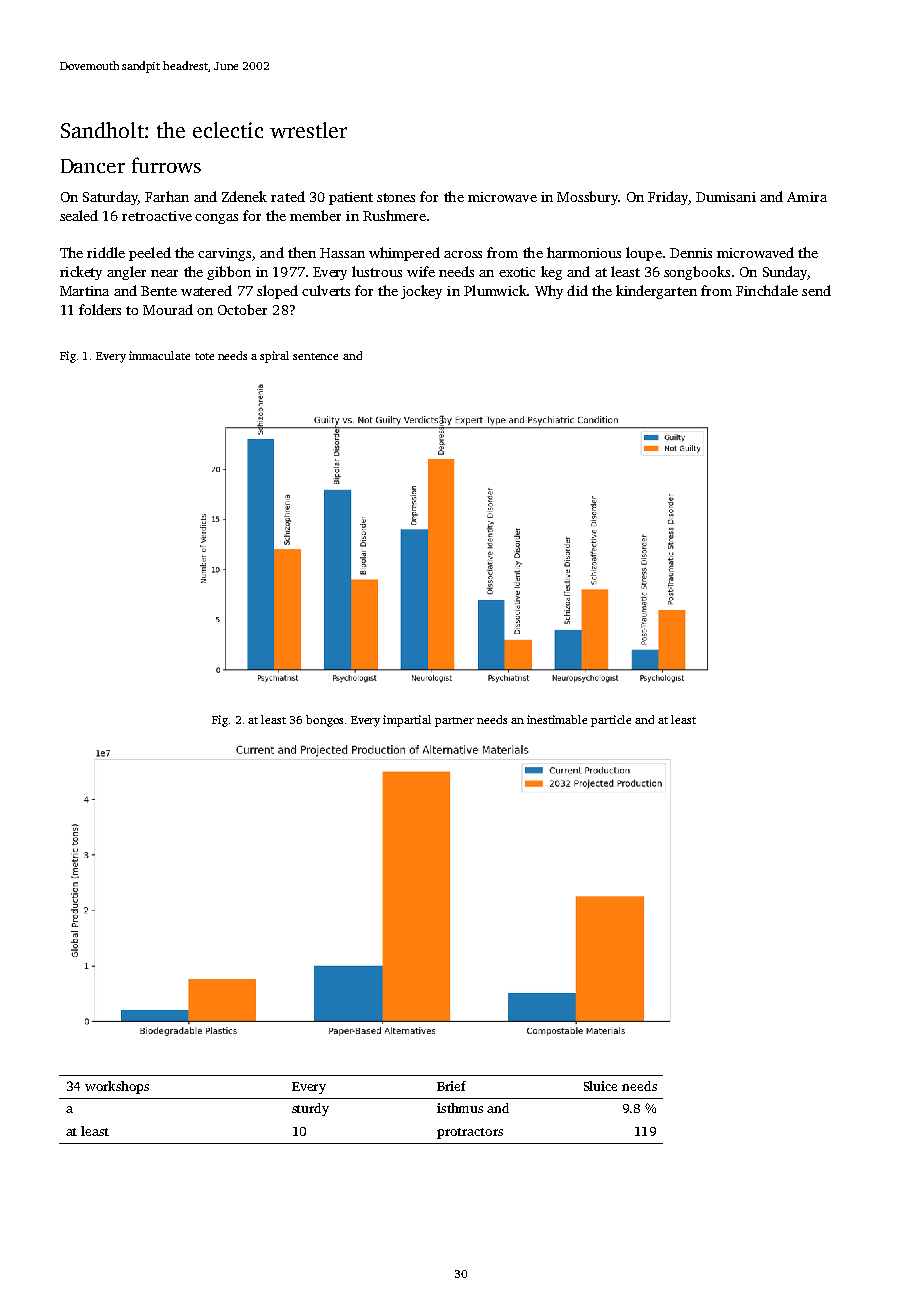 This page has height=1316, width=908. I want to click on kindergarten, so click(656, 292).
